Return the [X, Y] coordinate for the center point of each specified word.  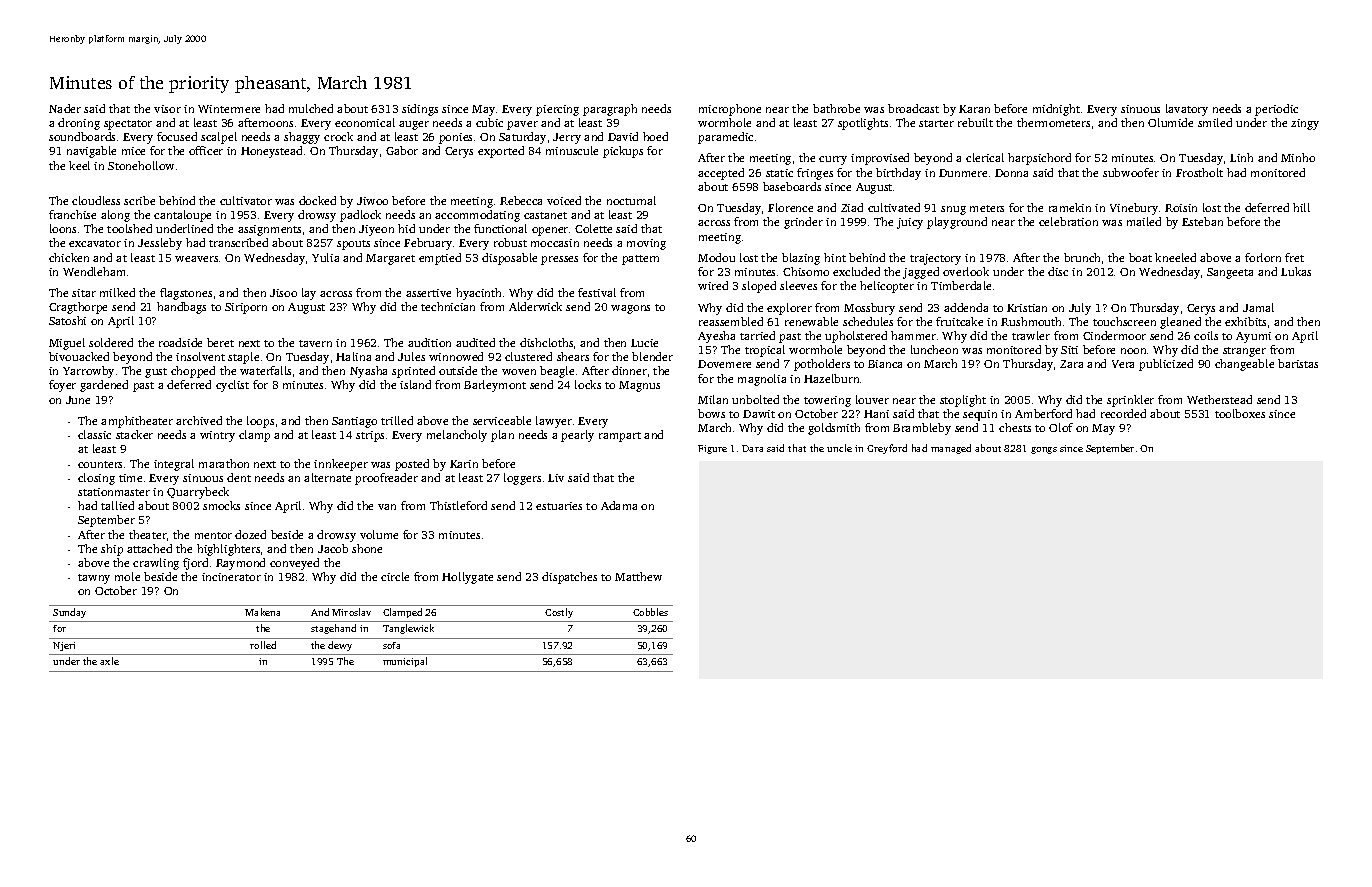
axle [109, 661]
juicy [910, 223]
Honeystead [271, 152]
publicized [1166, 365]
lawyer [554, 422]
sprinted [413, 372]
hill [1301, 207]
